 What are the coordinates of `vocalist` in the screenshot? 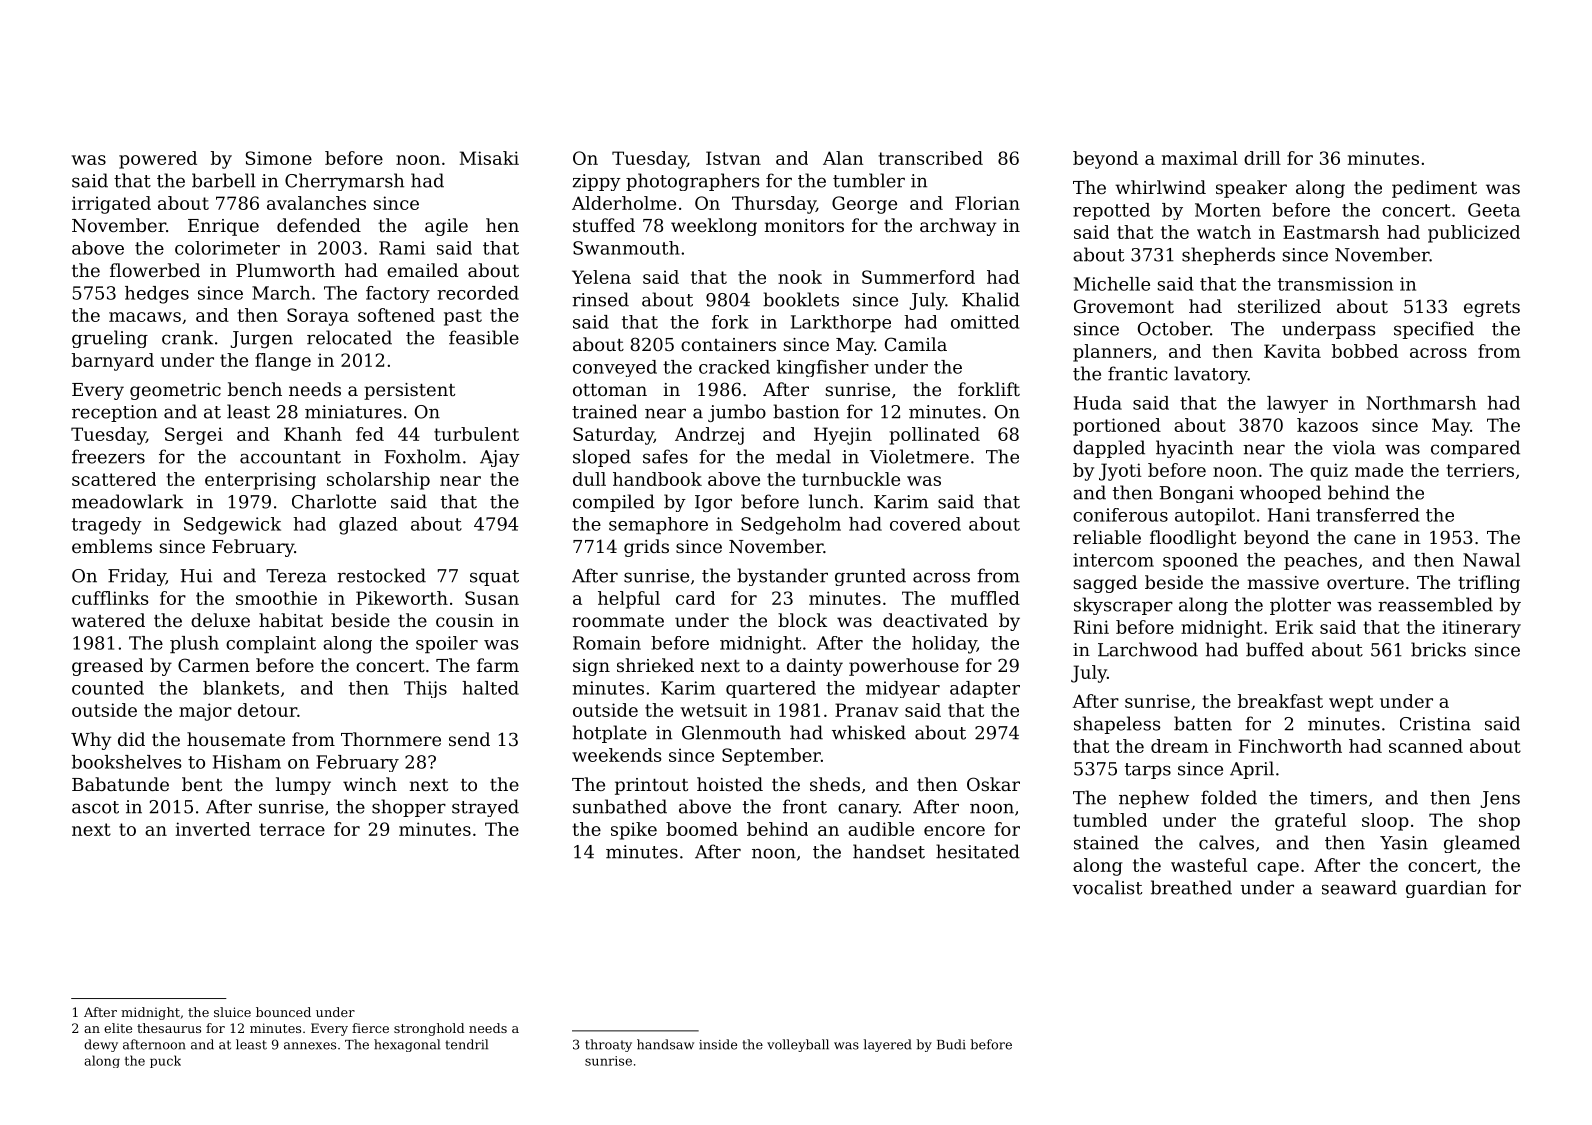 It's located at (1107, 887).
